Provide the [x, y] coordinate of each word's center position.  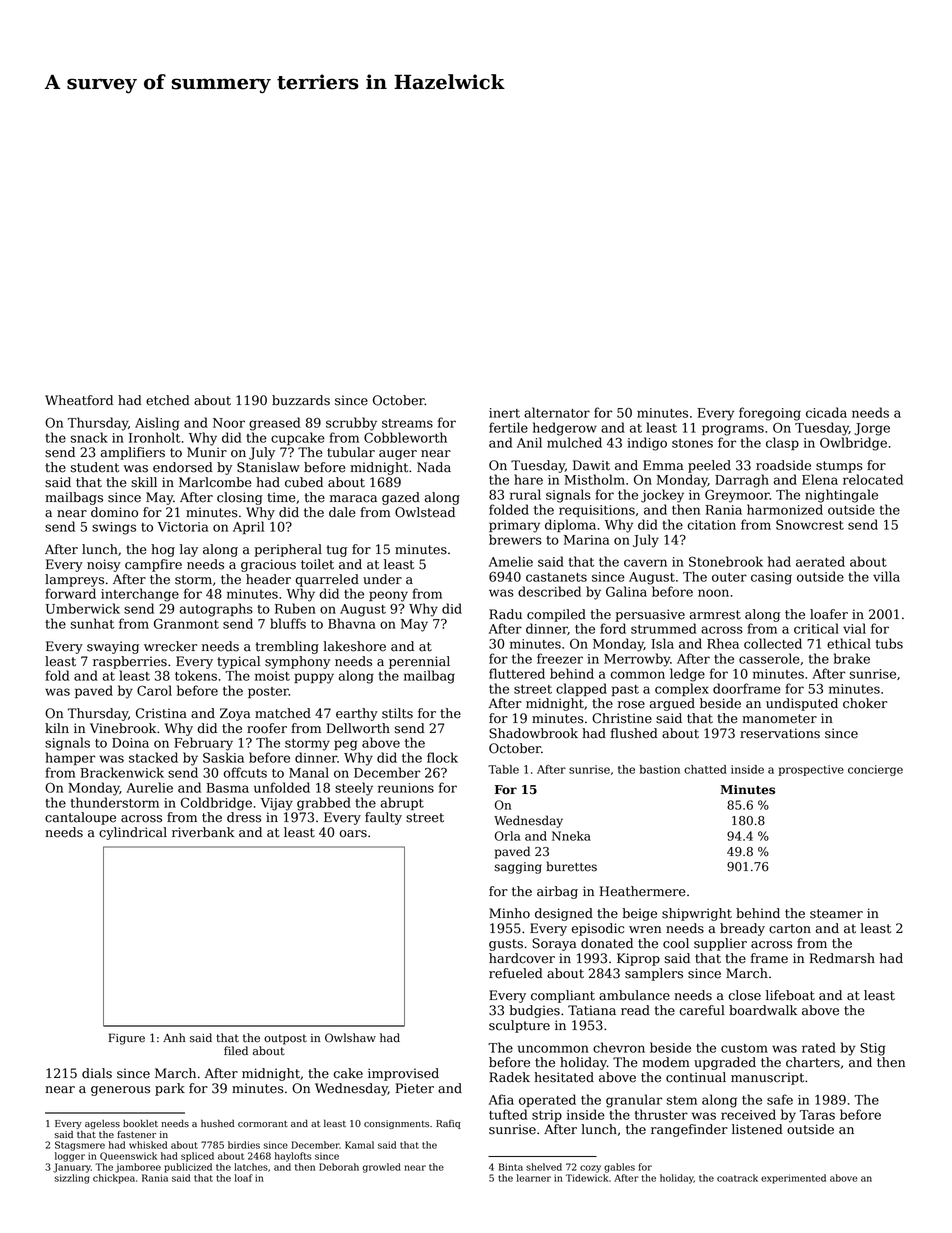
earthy [357, 714]
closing [240, 498]
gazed [401, 498]
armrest [715, 615]
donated [607, 943]
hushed [217, 1124]
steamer [836, 914]
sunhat [92, 623]
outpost [285, 1039]
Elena [820, 479]
